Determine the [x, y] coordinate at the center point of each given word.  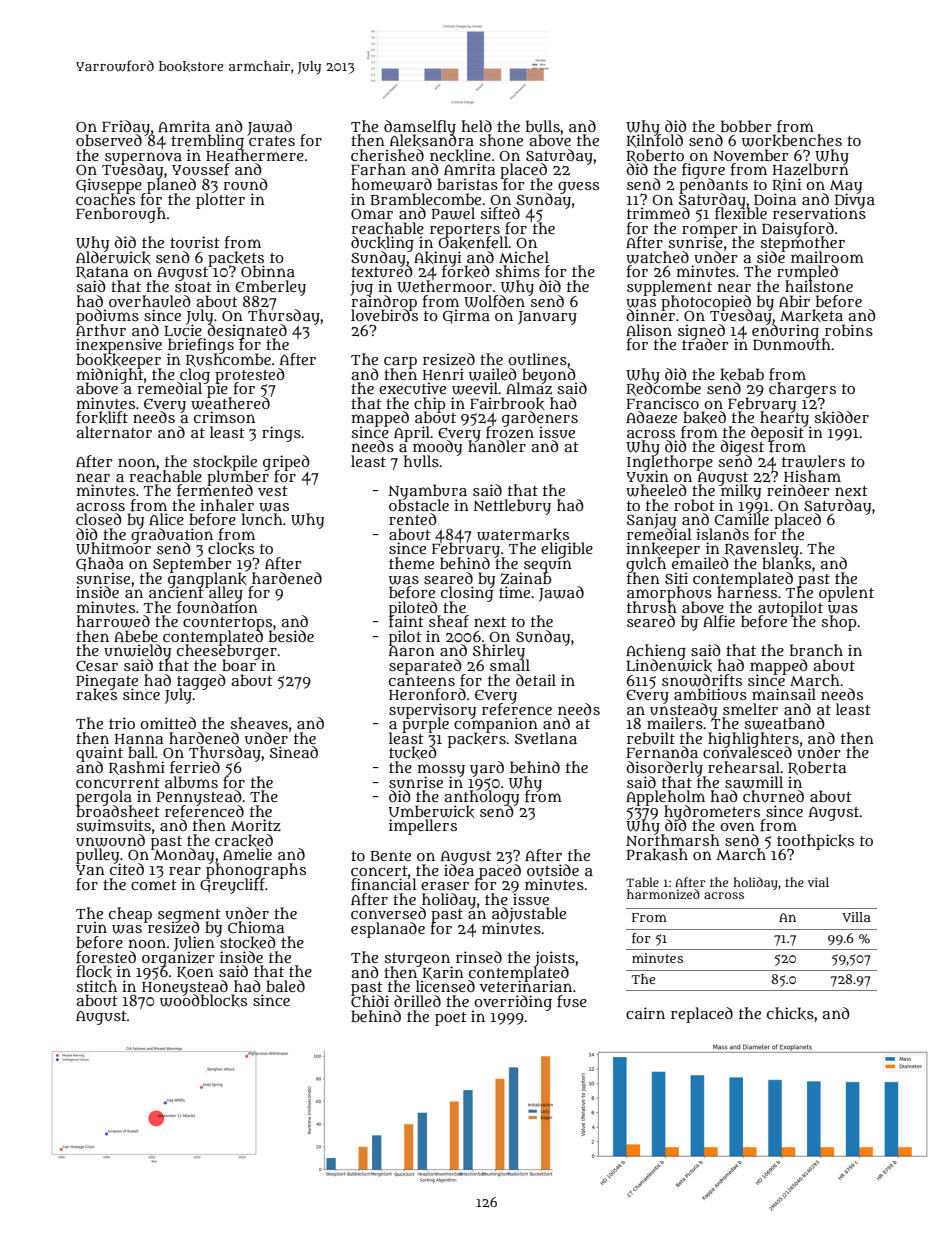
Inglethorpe [670, 463]
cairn [645, 1013]
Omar [372, 214]
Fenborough [121, 215]
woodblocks [203, 1001]
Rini [786, 185]
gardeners [540, 419]
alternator [114, 432]
